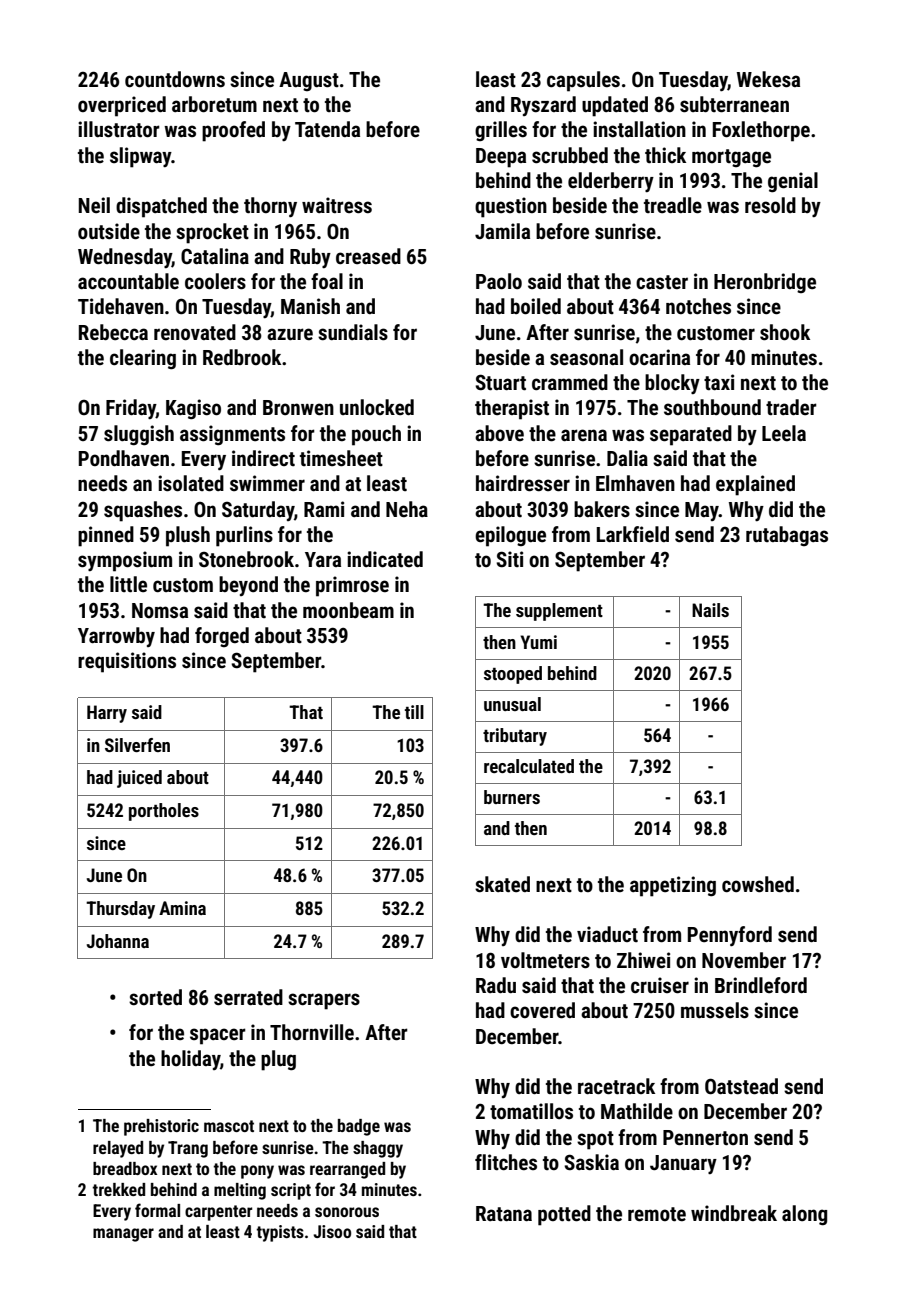  Describe the element at coordinates (500, 382) in the screenshot. I see `Stuart` at that location.
